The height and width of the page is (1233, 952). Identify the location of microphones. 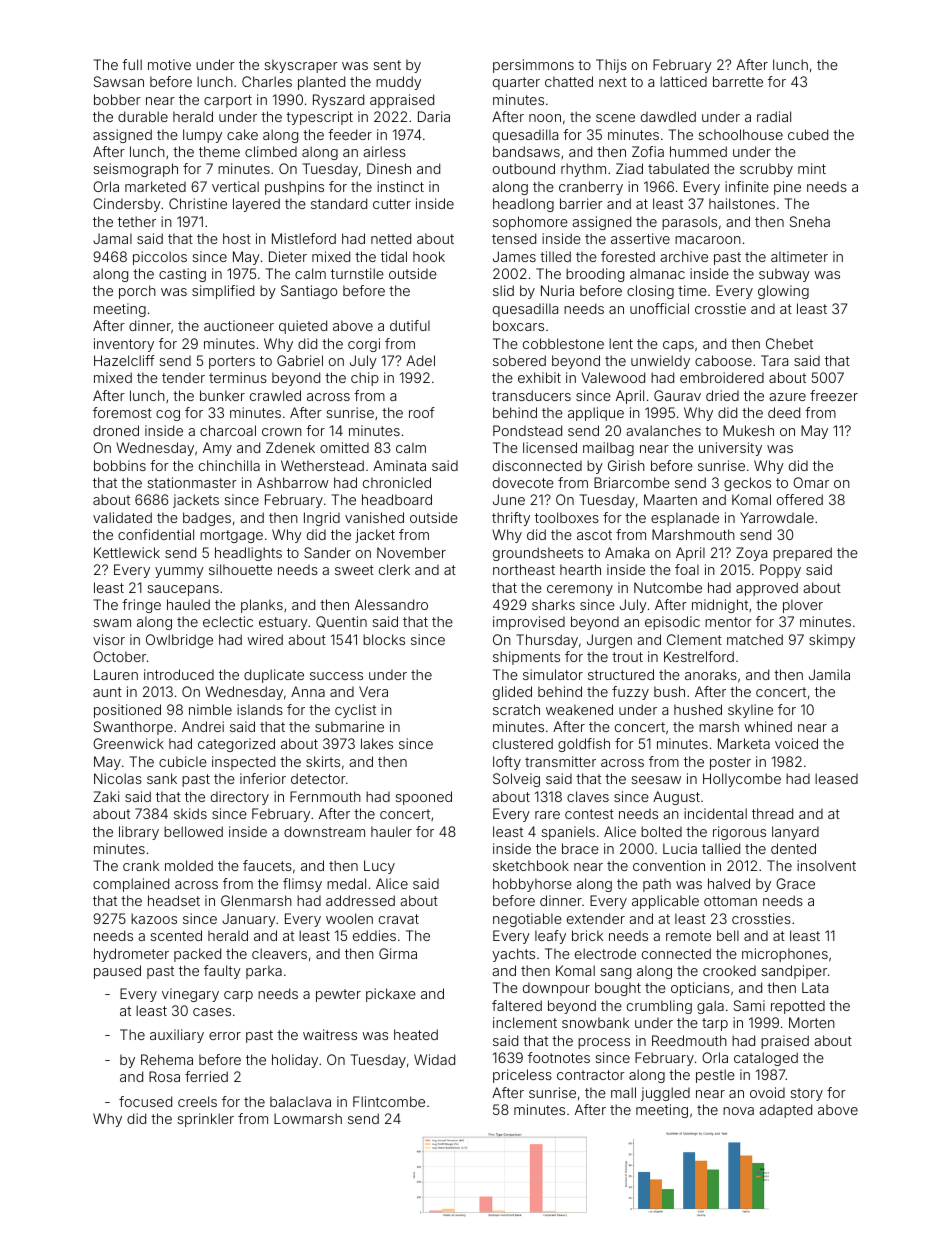
(785, 955).
